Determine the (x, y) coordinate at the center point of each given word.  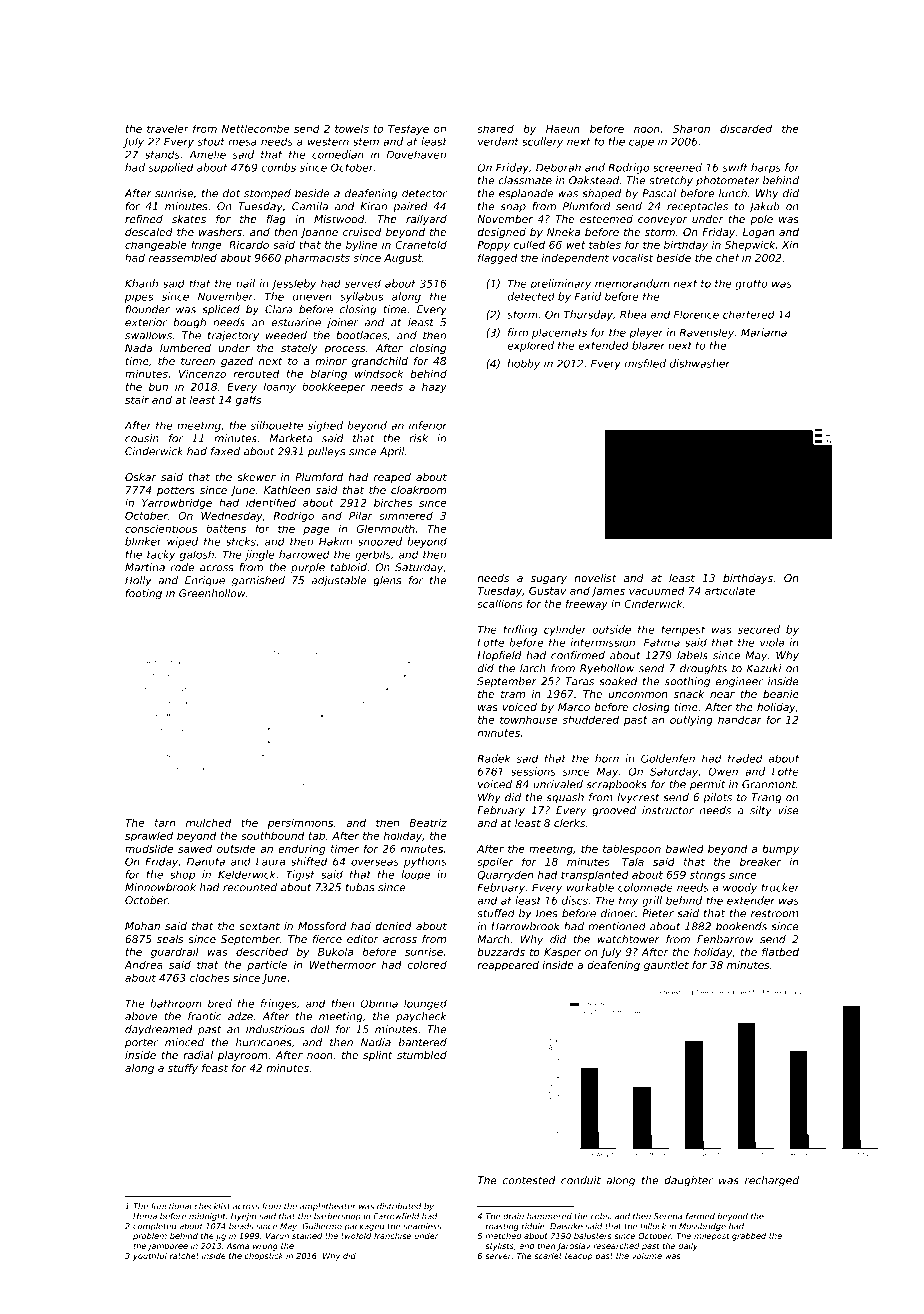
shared (495, 128)
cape (641, 143)
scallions (500, 603)
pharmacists (317, 258)
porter (141, 1044)
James (608, 592)
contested (529, 1180)
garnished (258, 581)
